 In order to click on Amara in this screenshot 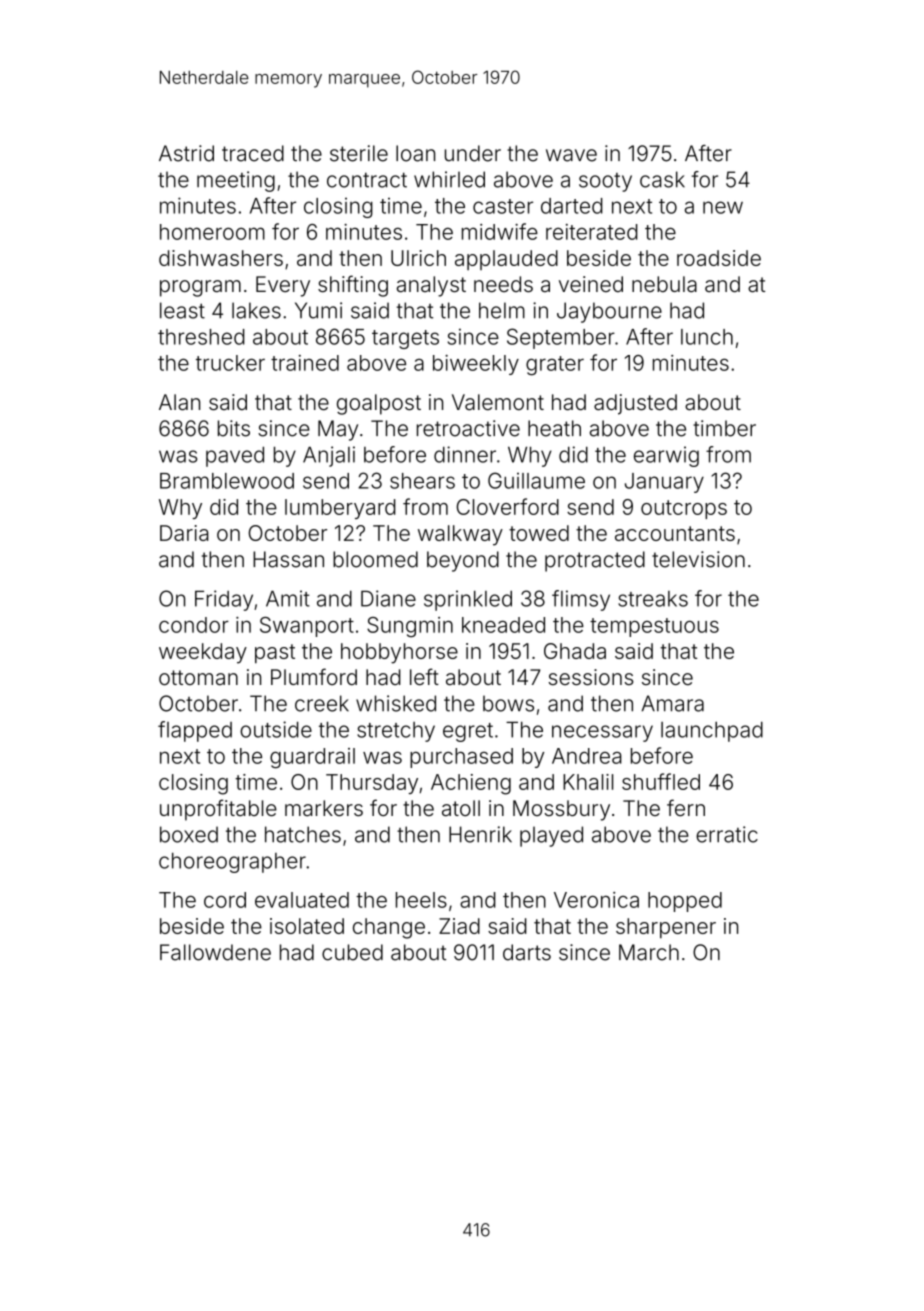, I will do `click(673, 703)`.
